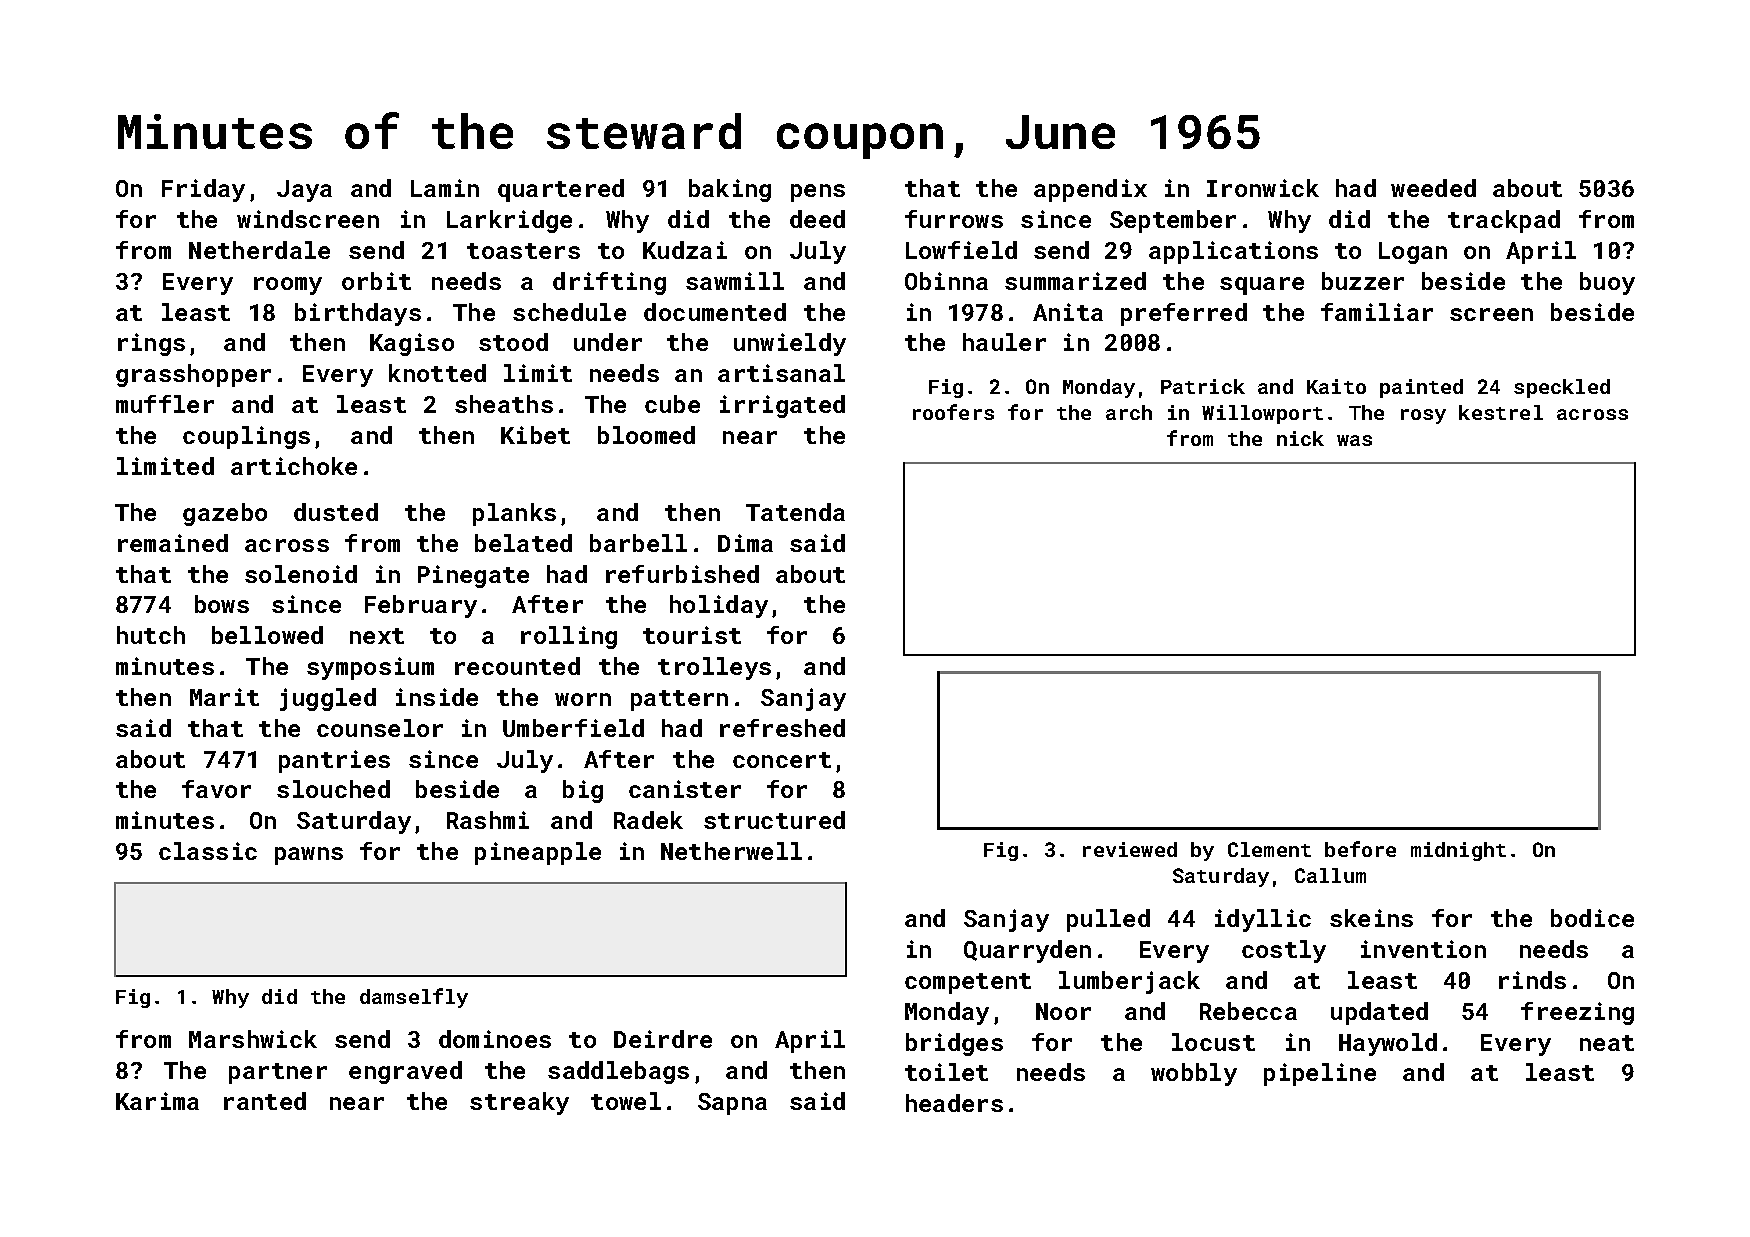 This screenshot has height=1237, width=1750. I want to click on appendix, so click(1090, 190).
